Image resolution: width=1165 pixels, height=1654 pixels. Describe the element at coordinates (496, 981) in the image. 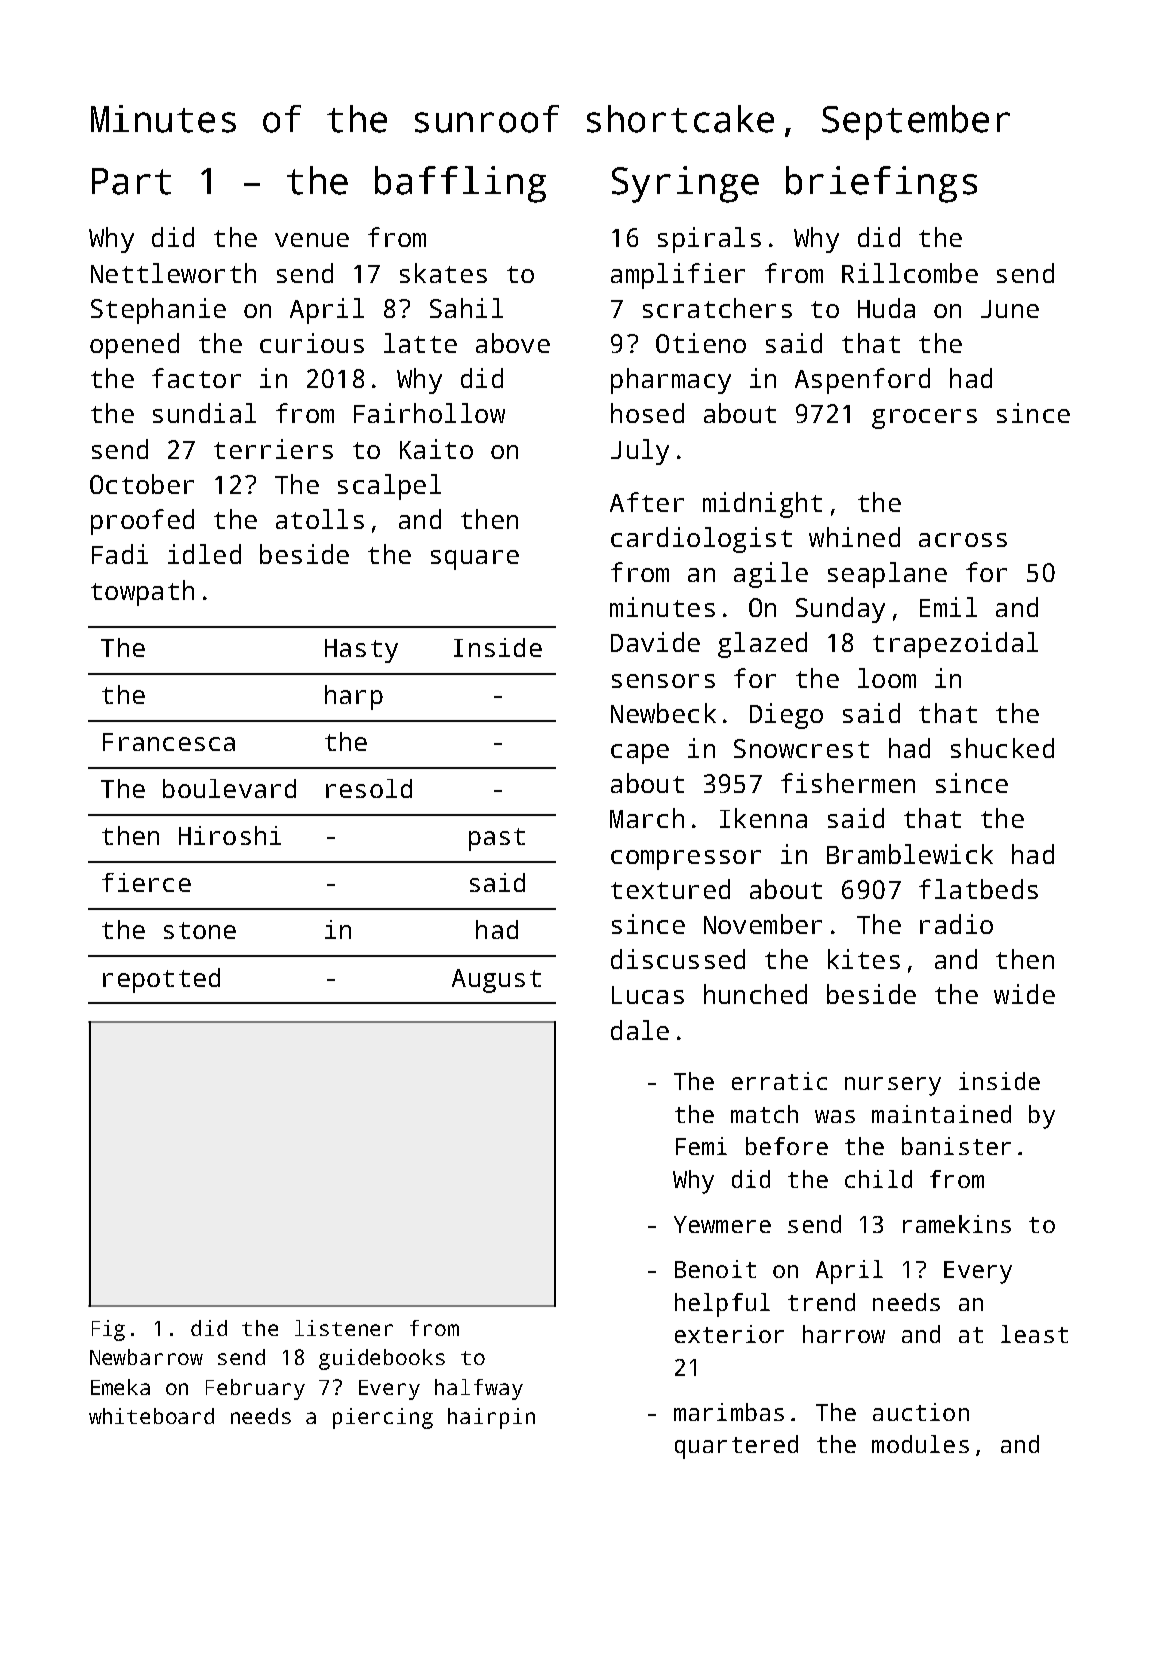

I see `August` at that location.
